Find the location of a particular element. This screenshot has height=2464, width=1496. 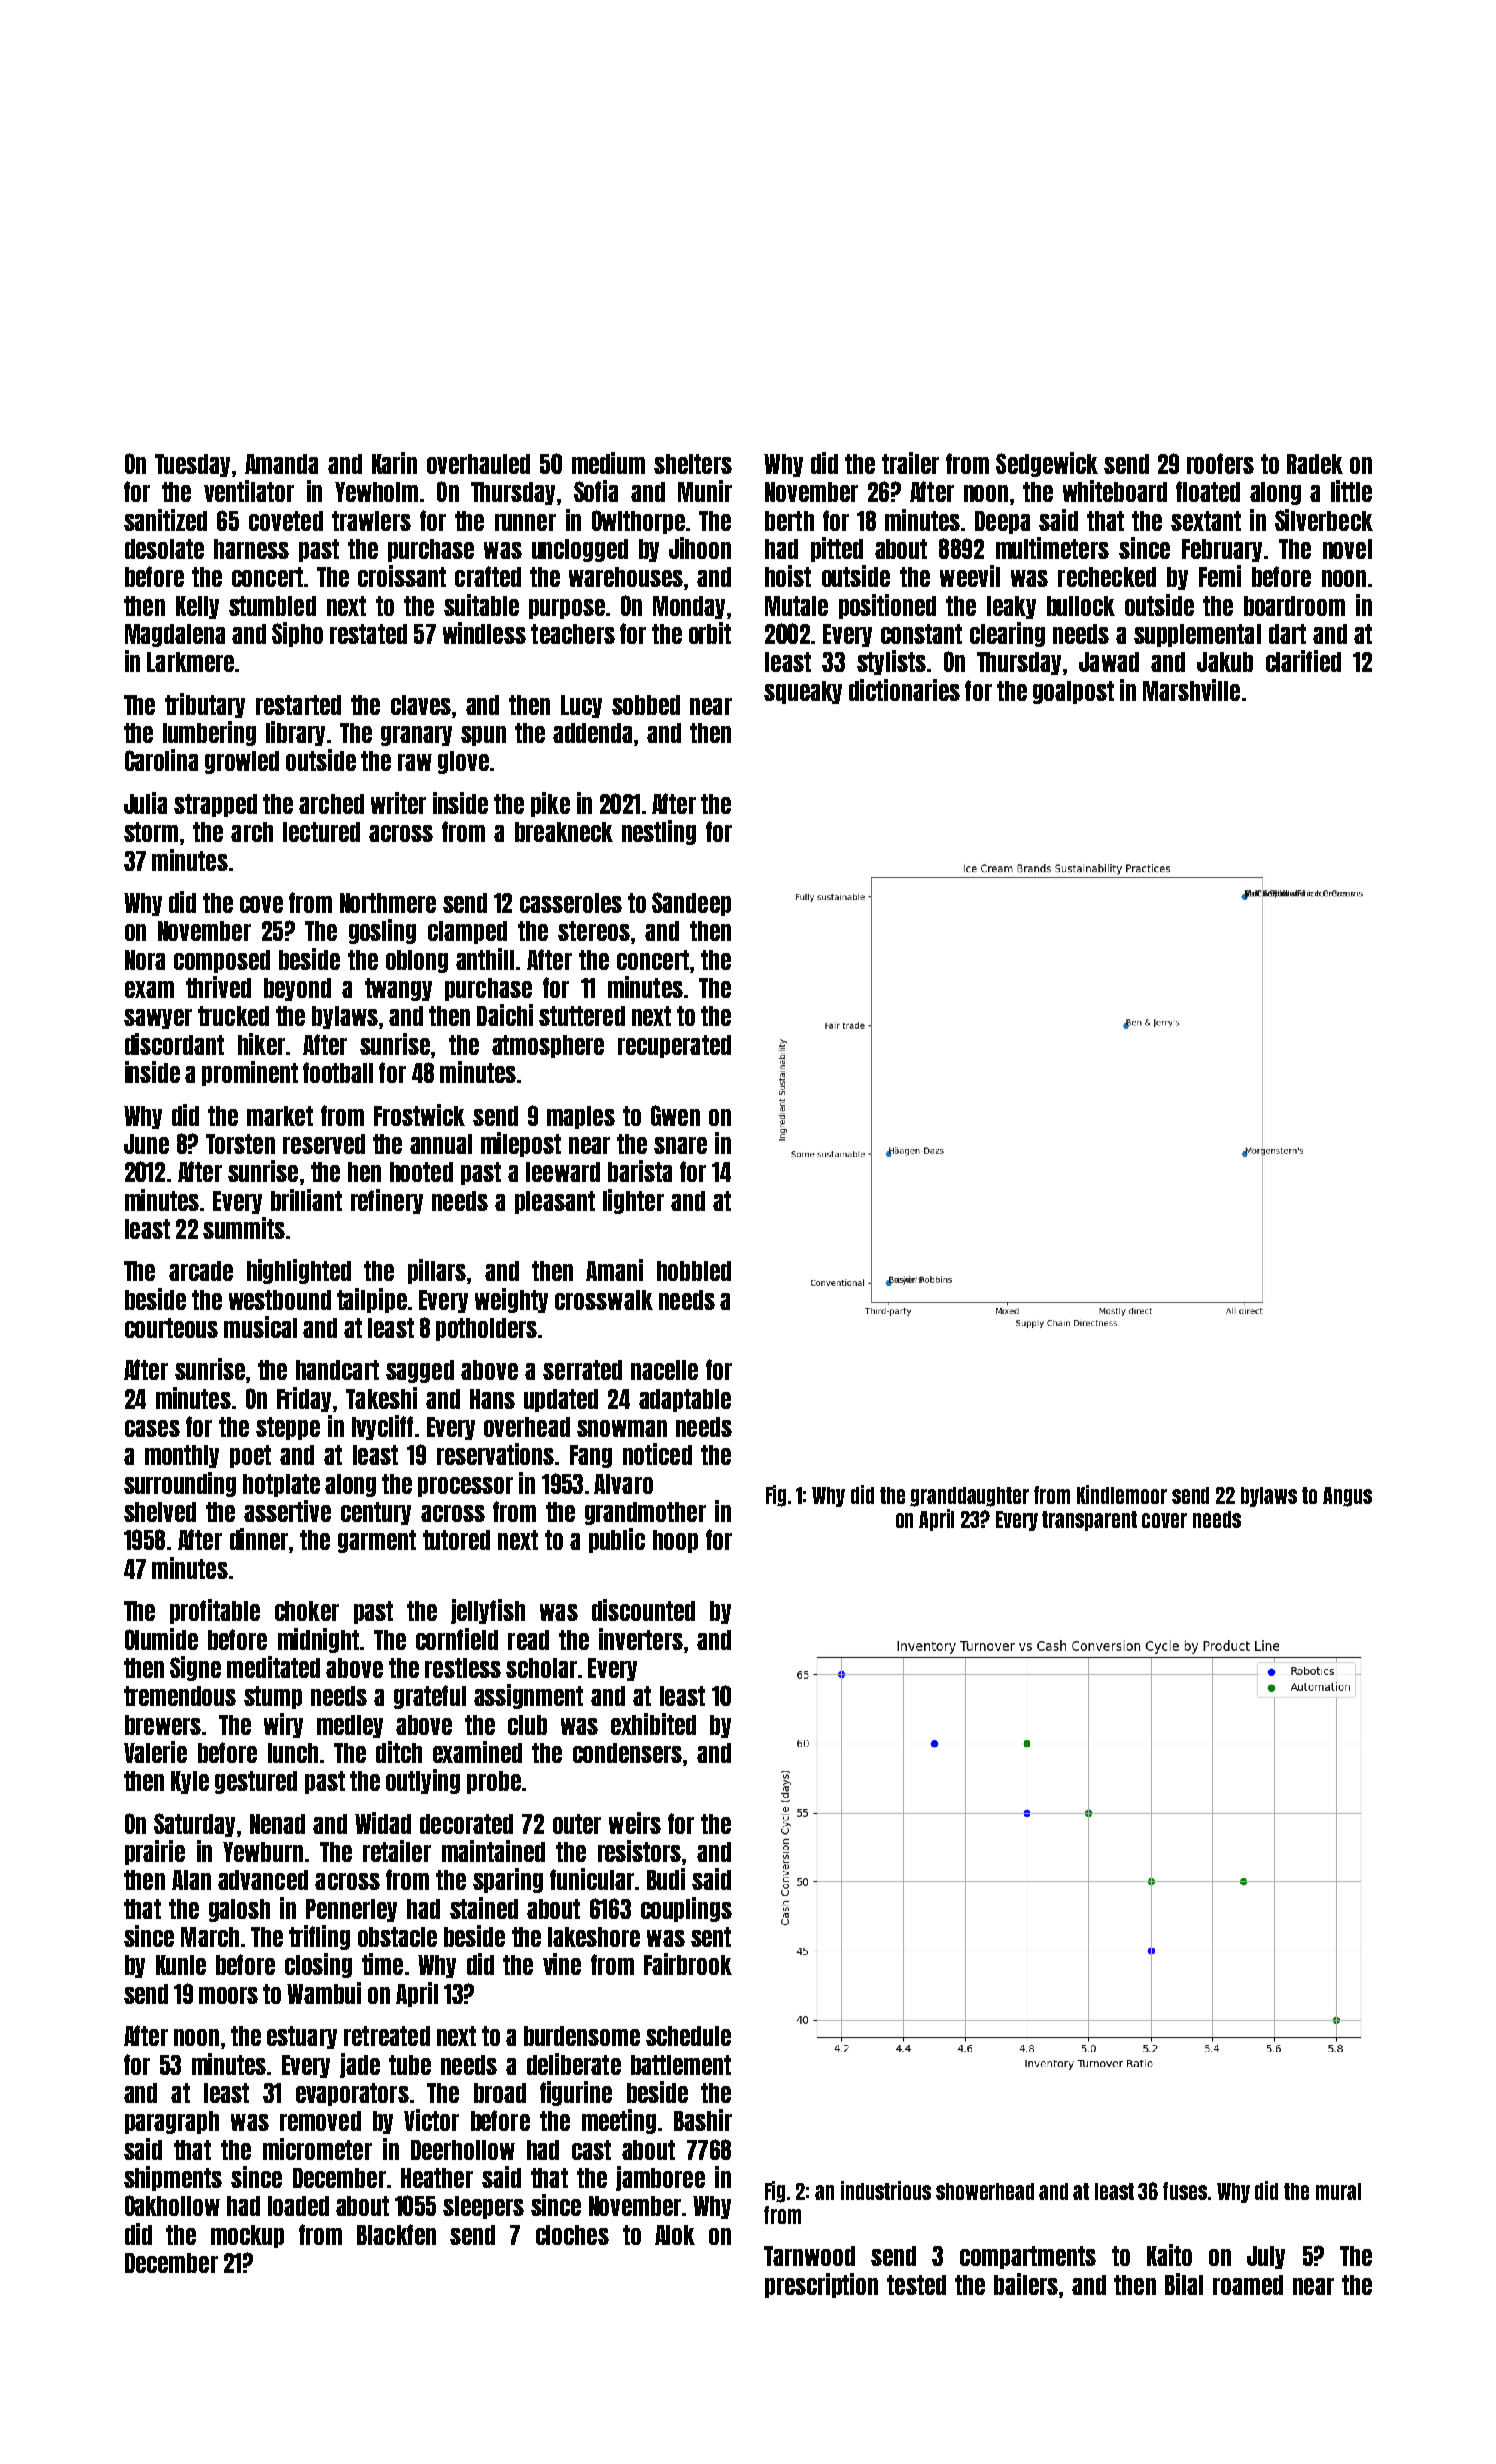

arcade is located at coordinates (201, 1271).
